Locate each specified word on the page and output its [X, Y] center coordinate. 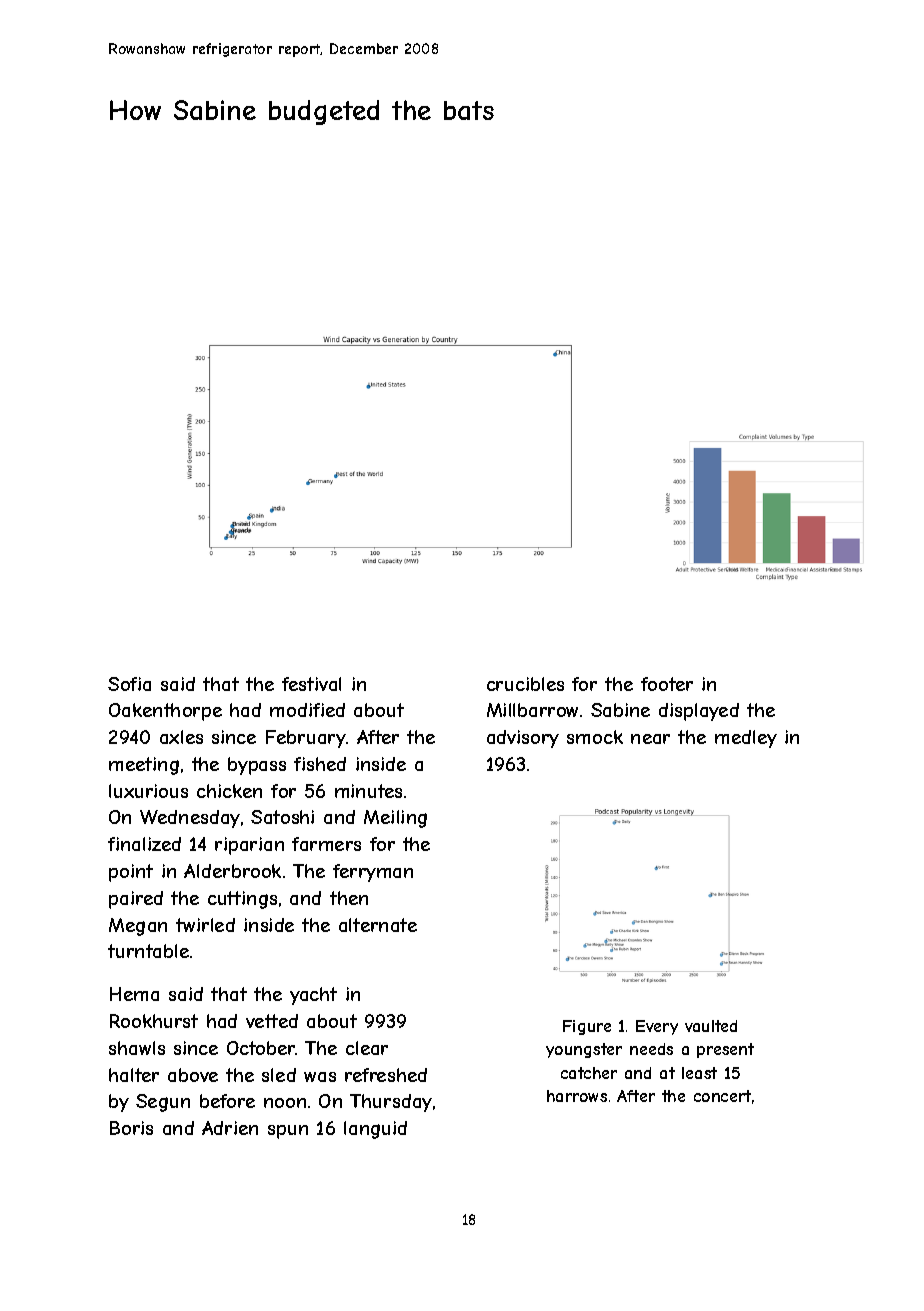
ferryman [373, 873]
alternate [378, 925]
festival [311, 684]
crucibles [525, 684]
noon [285, 1103]
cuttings [242, 900]
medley [746, 739]
